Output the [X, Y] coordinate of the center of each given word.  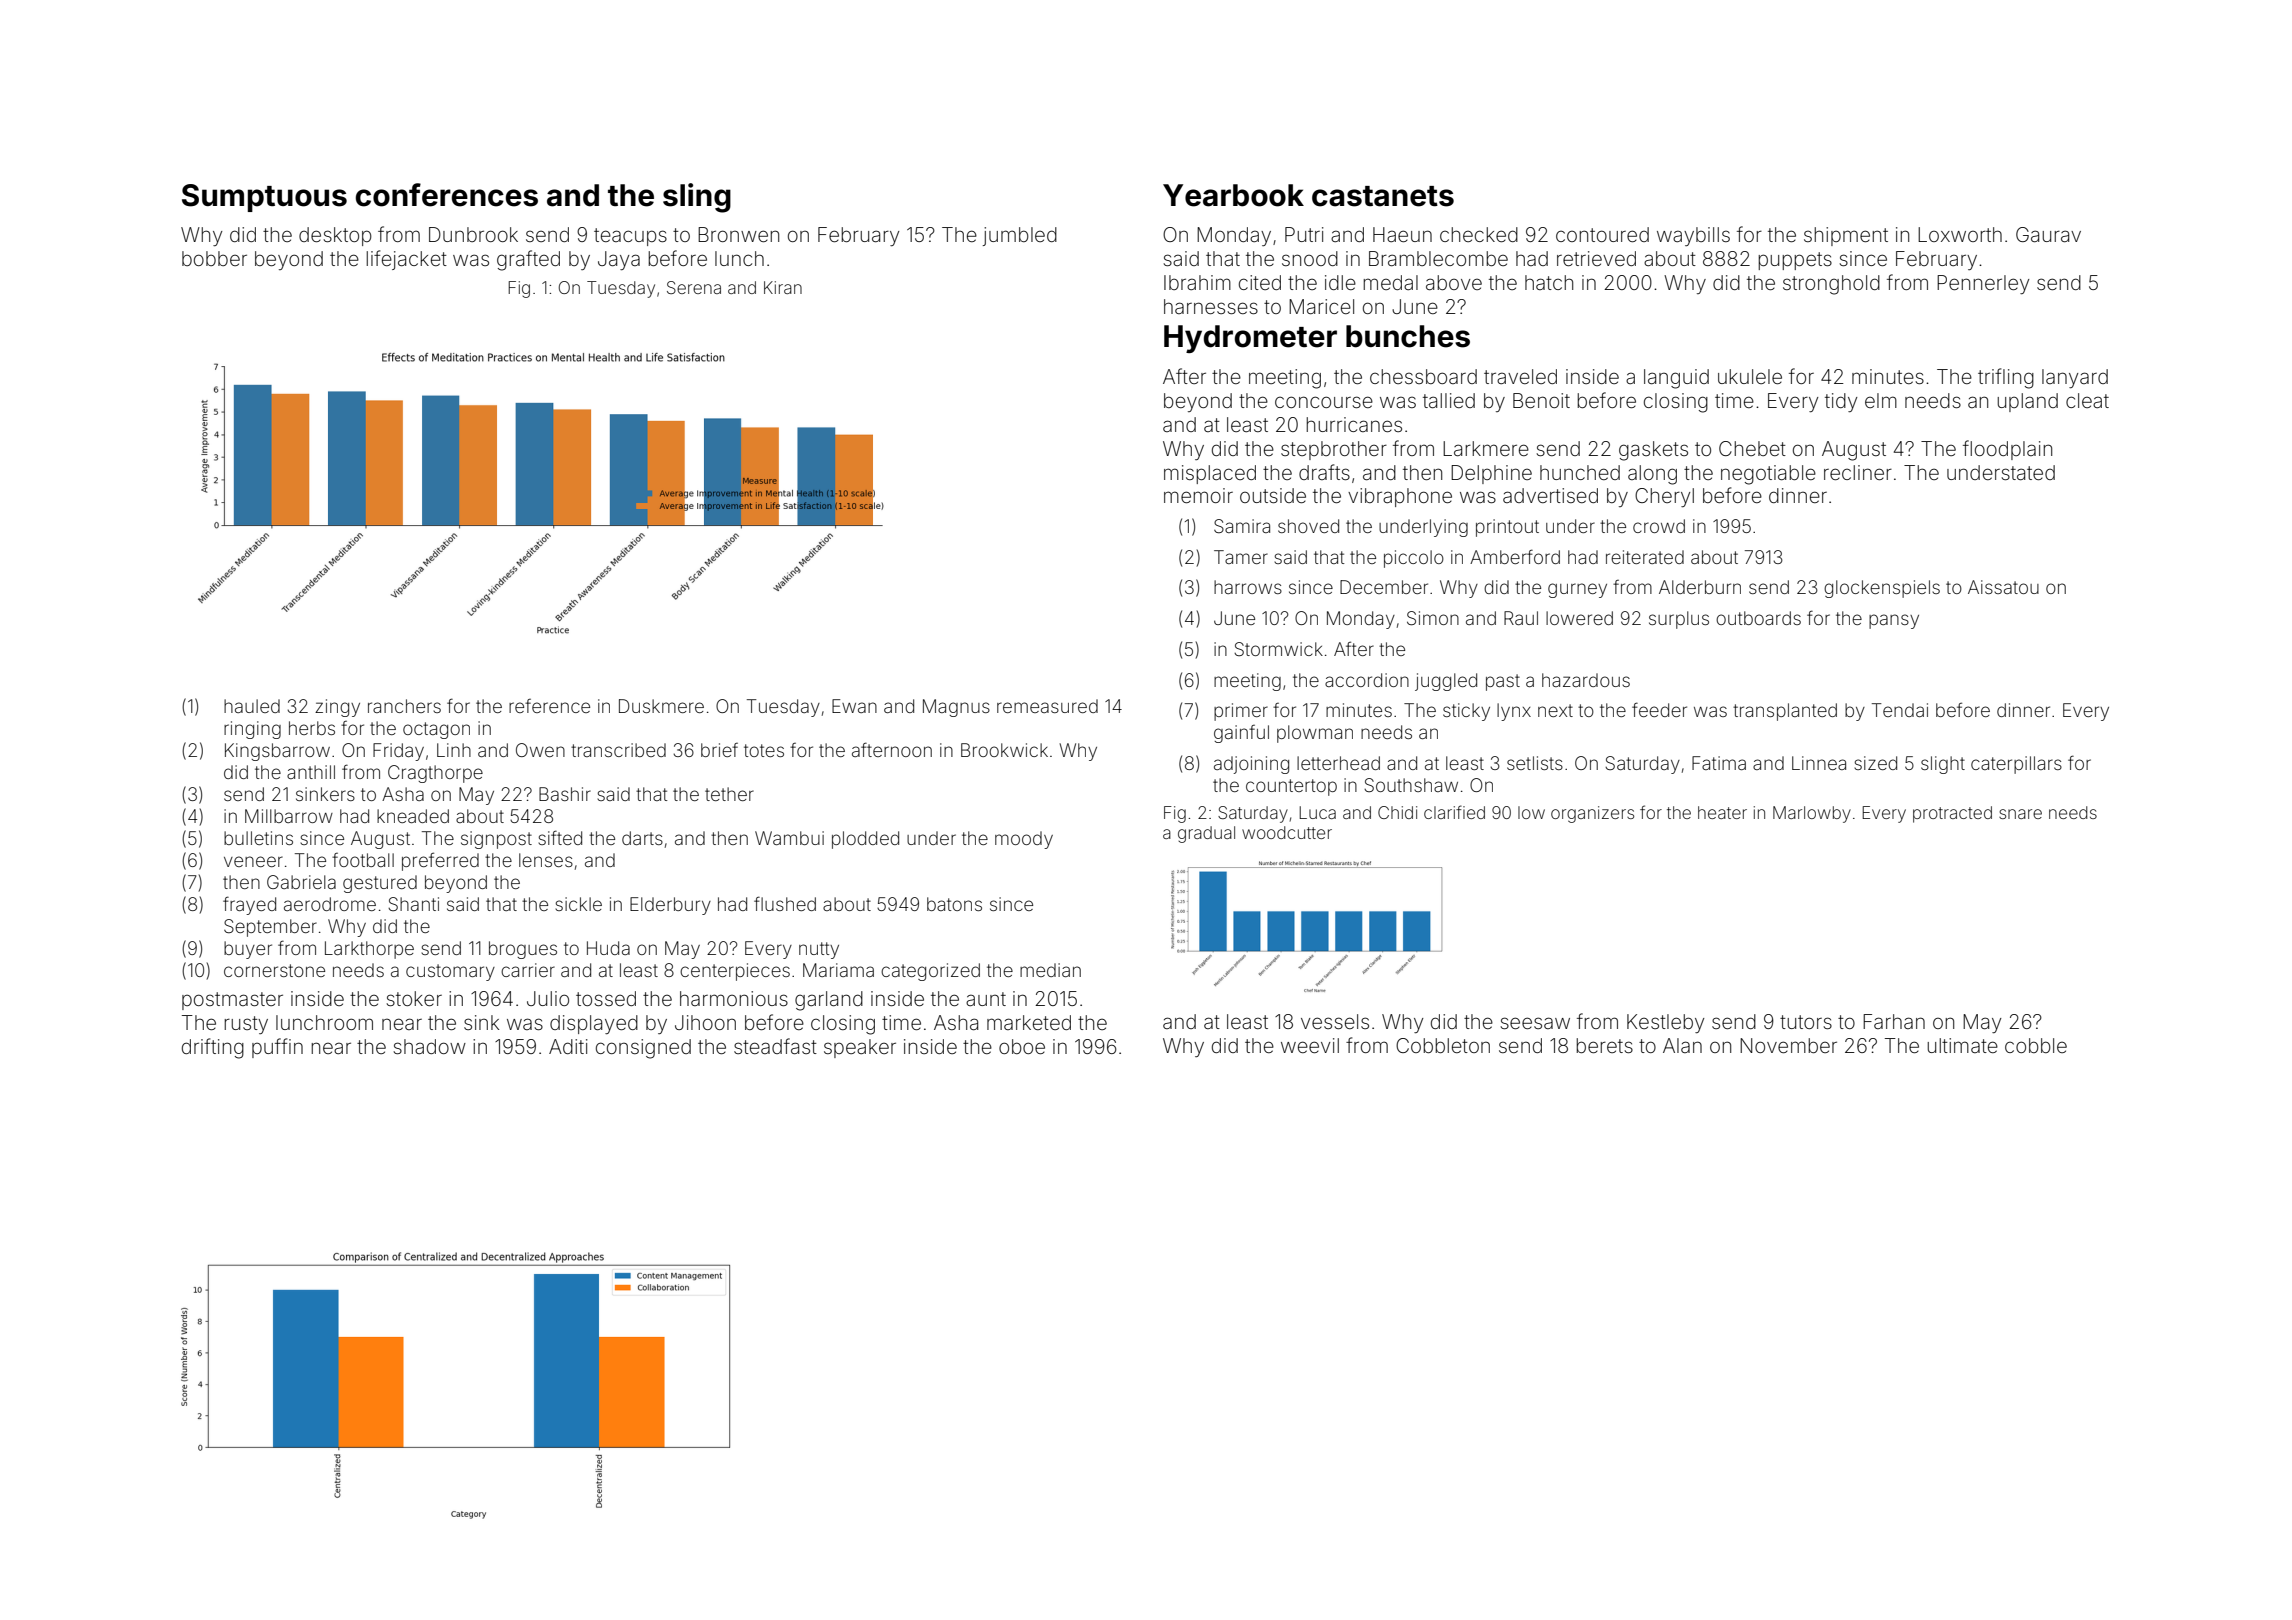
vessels [1335, 1021]
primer [1241, 712]
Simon [1433, 618]
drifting [213, 1048]
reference [549, 706]
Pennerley [1983, 284]
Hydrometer [1250, 339]
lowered [1579, 618]
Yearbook [1233, 195]
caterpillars [2016, 765]
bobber [214, 258]
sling [697, 198]
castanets [1383, 196]
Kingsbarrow [277, 752]
